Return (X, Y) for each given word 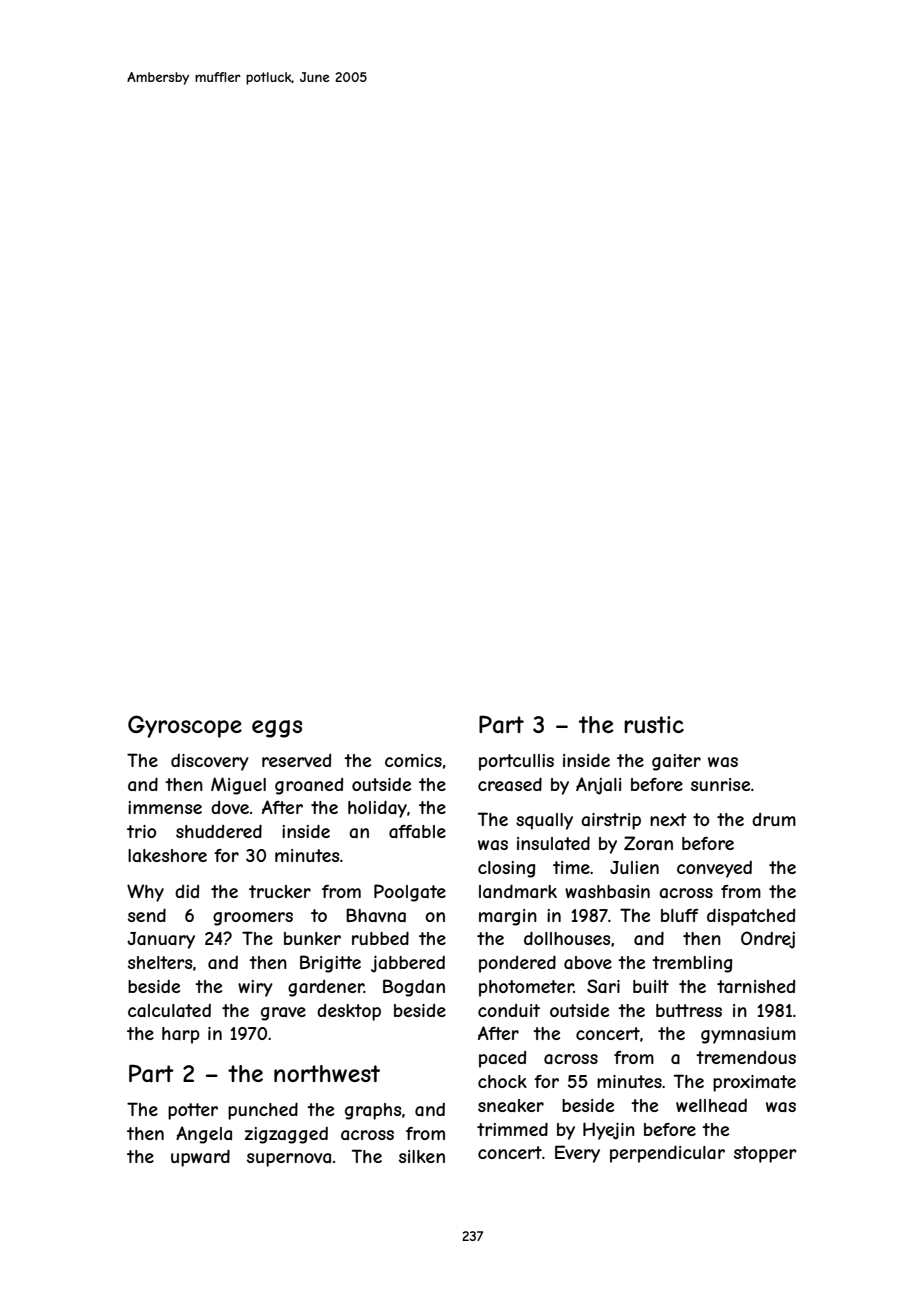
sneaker (511, 1105)
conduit (509, 1010)
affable (417, 831)
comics (413, 760)
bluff (680, 915)
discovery (210, 762)
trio (141, 831)
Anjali (598, 786)
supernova (289, 1160)
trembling (692, 964)
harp (181, 1035)
